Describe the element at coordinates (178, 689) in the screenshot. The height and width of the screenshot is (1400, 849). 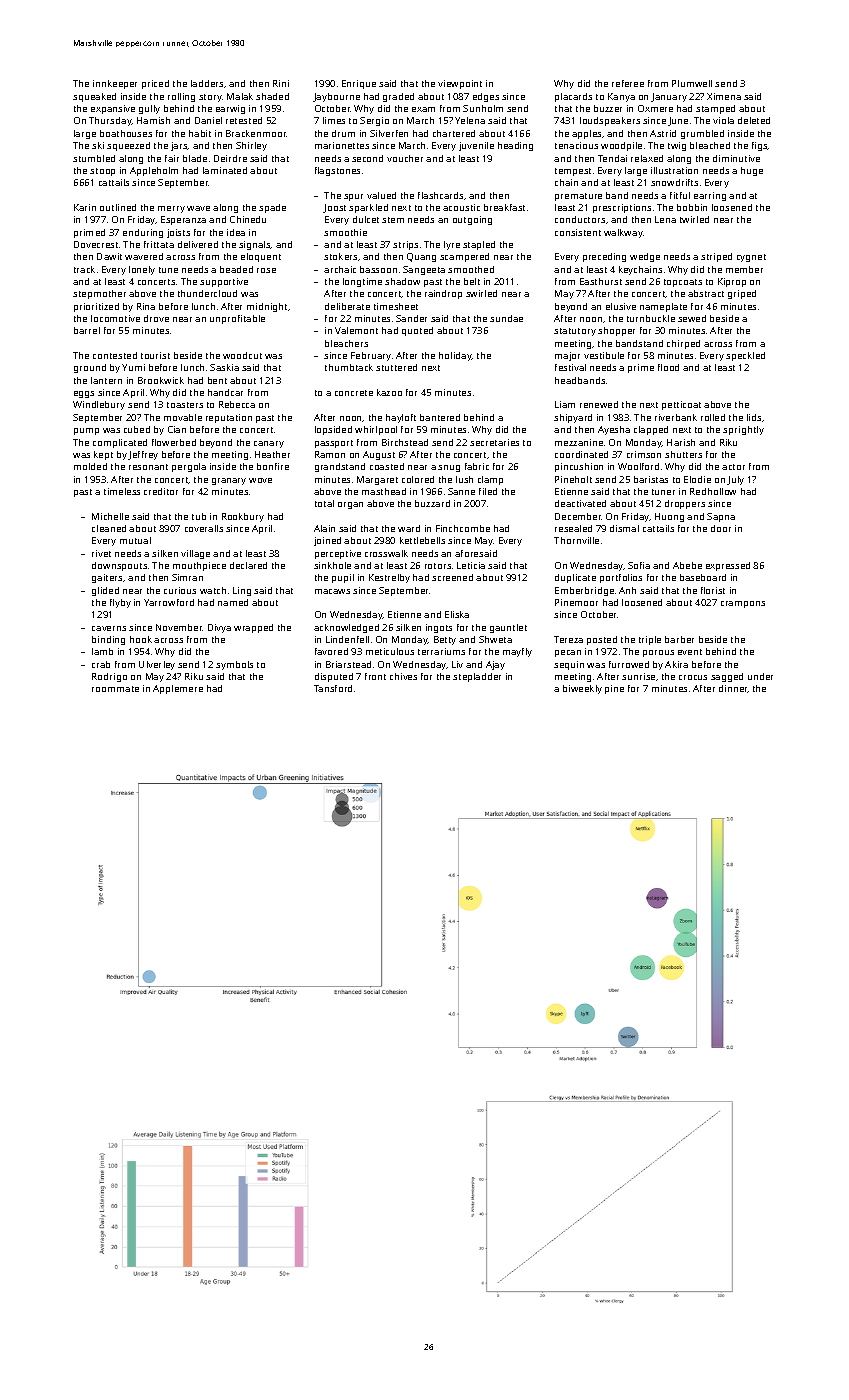
I see `Applemere` at that location.
